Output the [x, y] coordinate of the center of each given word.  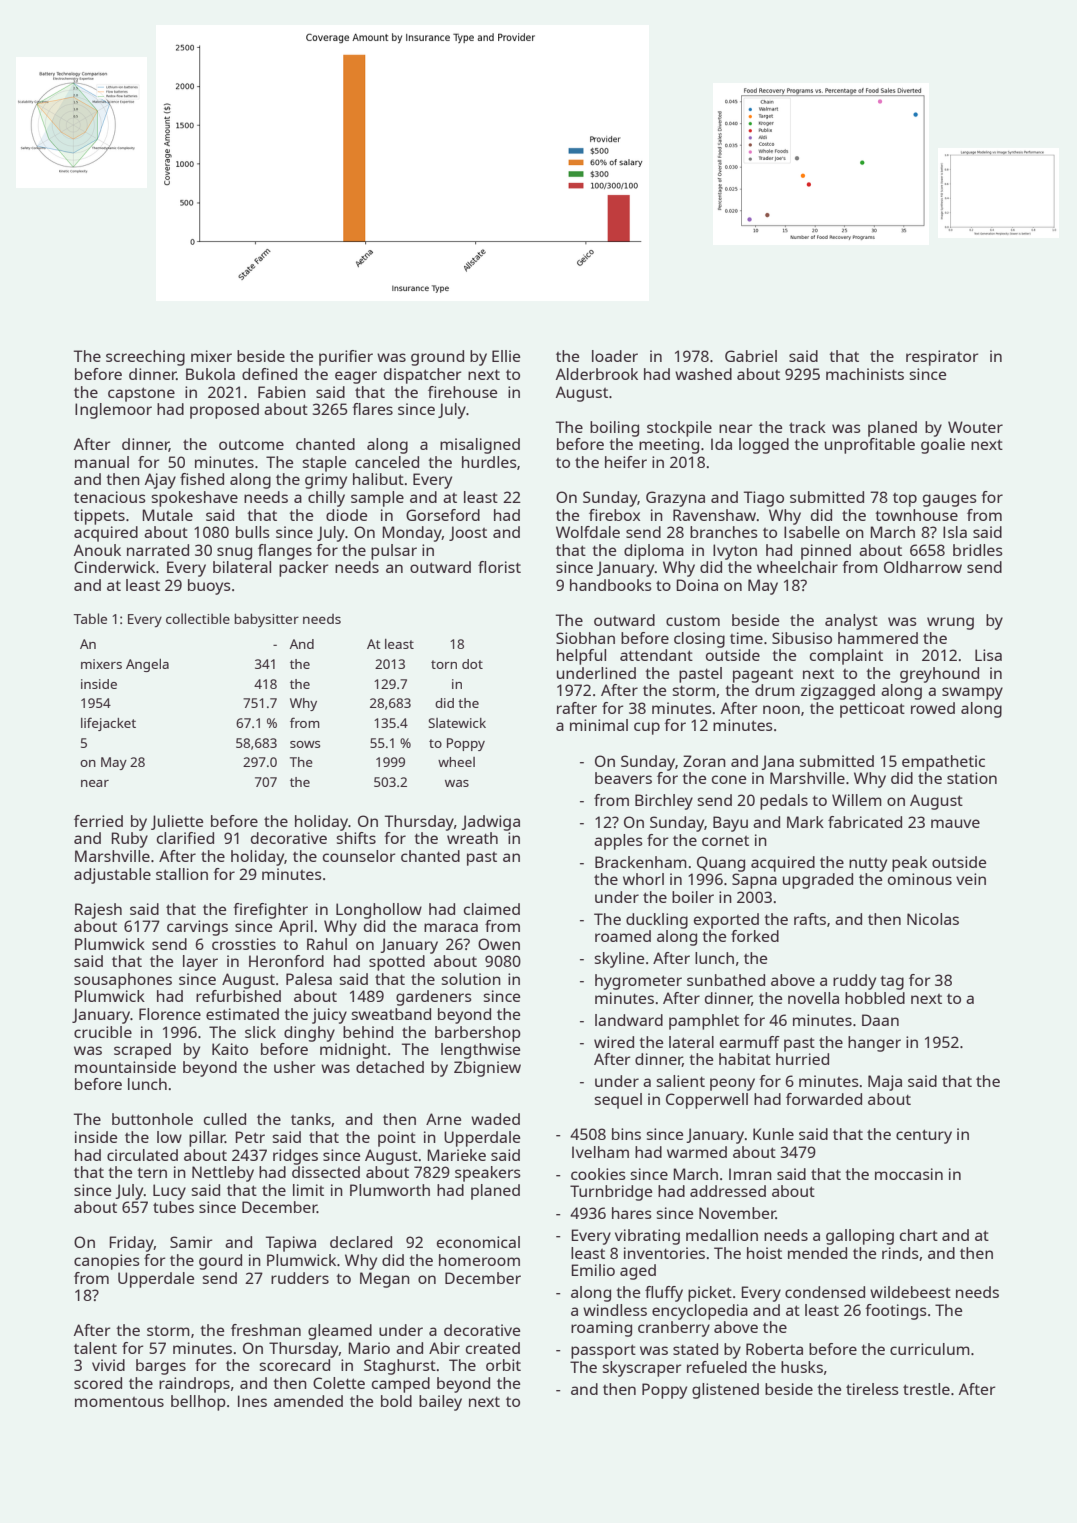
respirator [942, 358]
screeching [145, 358]
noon [781, 709]
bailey [440, 1403]
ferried [98, 821]
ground [437, 358]
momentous [119, 1402]
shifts [356, 838]
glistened [725, 1391]
